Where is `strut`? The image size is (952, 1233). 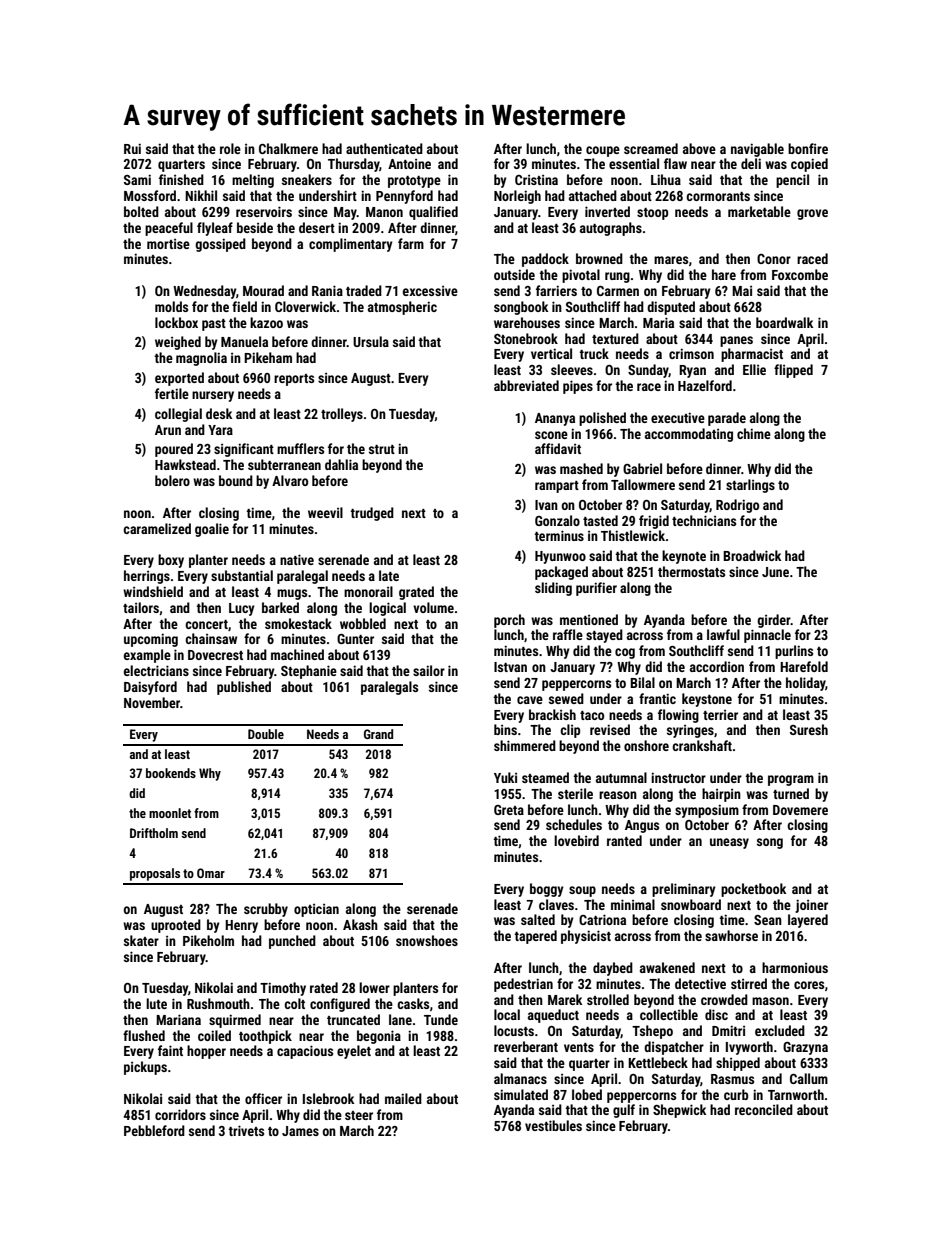
strut is located at coordinates (382, 449).
